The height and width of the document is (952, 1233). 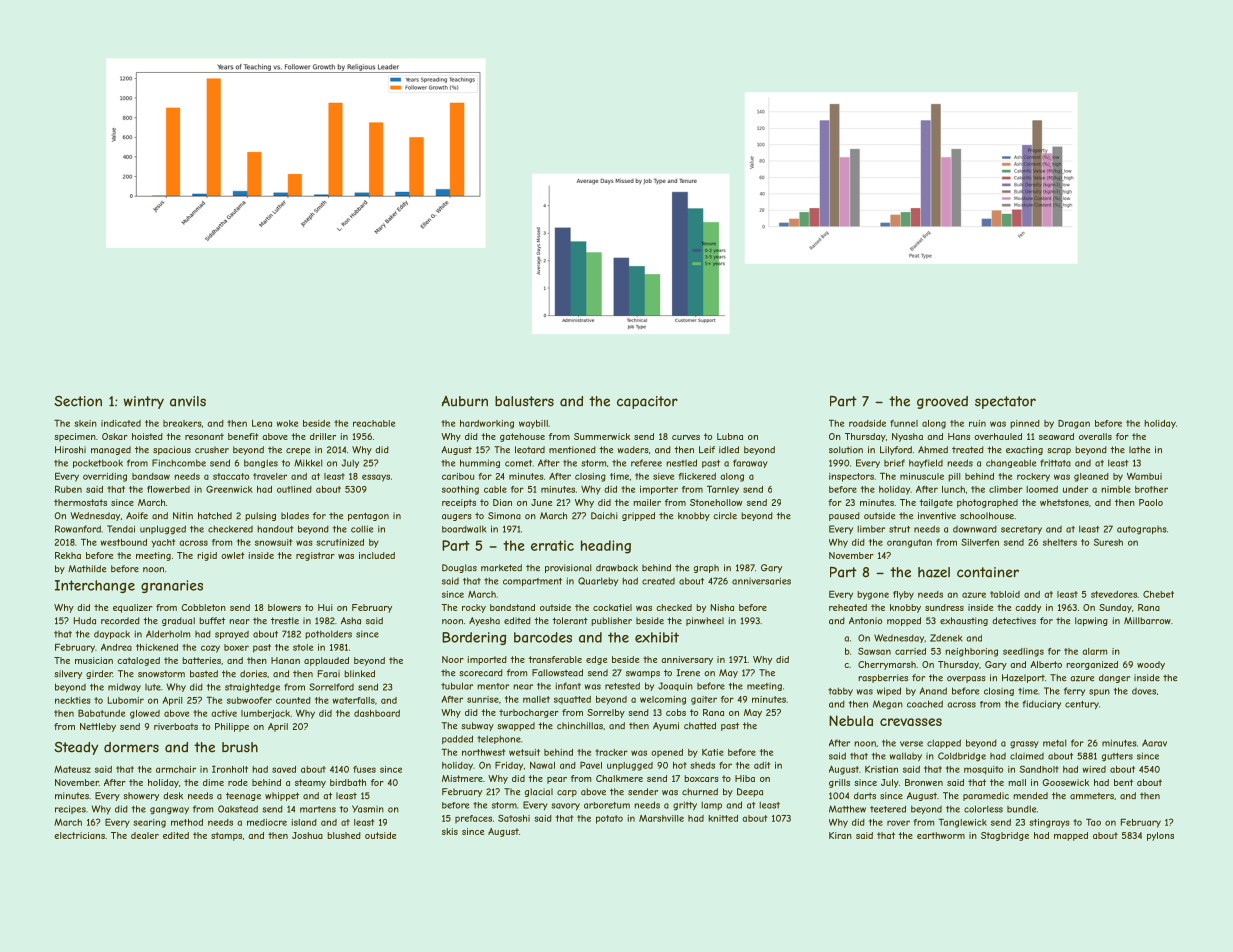 What do you see at coordinates (572, 700) in the document?
I see `squatted` at bounding box center [572, 700].
